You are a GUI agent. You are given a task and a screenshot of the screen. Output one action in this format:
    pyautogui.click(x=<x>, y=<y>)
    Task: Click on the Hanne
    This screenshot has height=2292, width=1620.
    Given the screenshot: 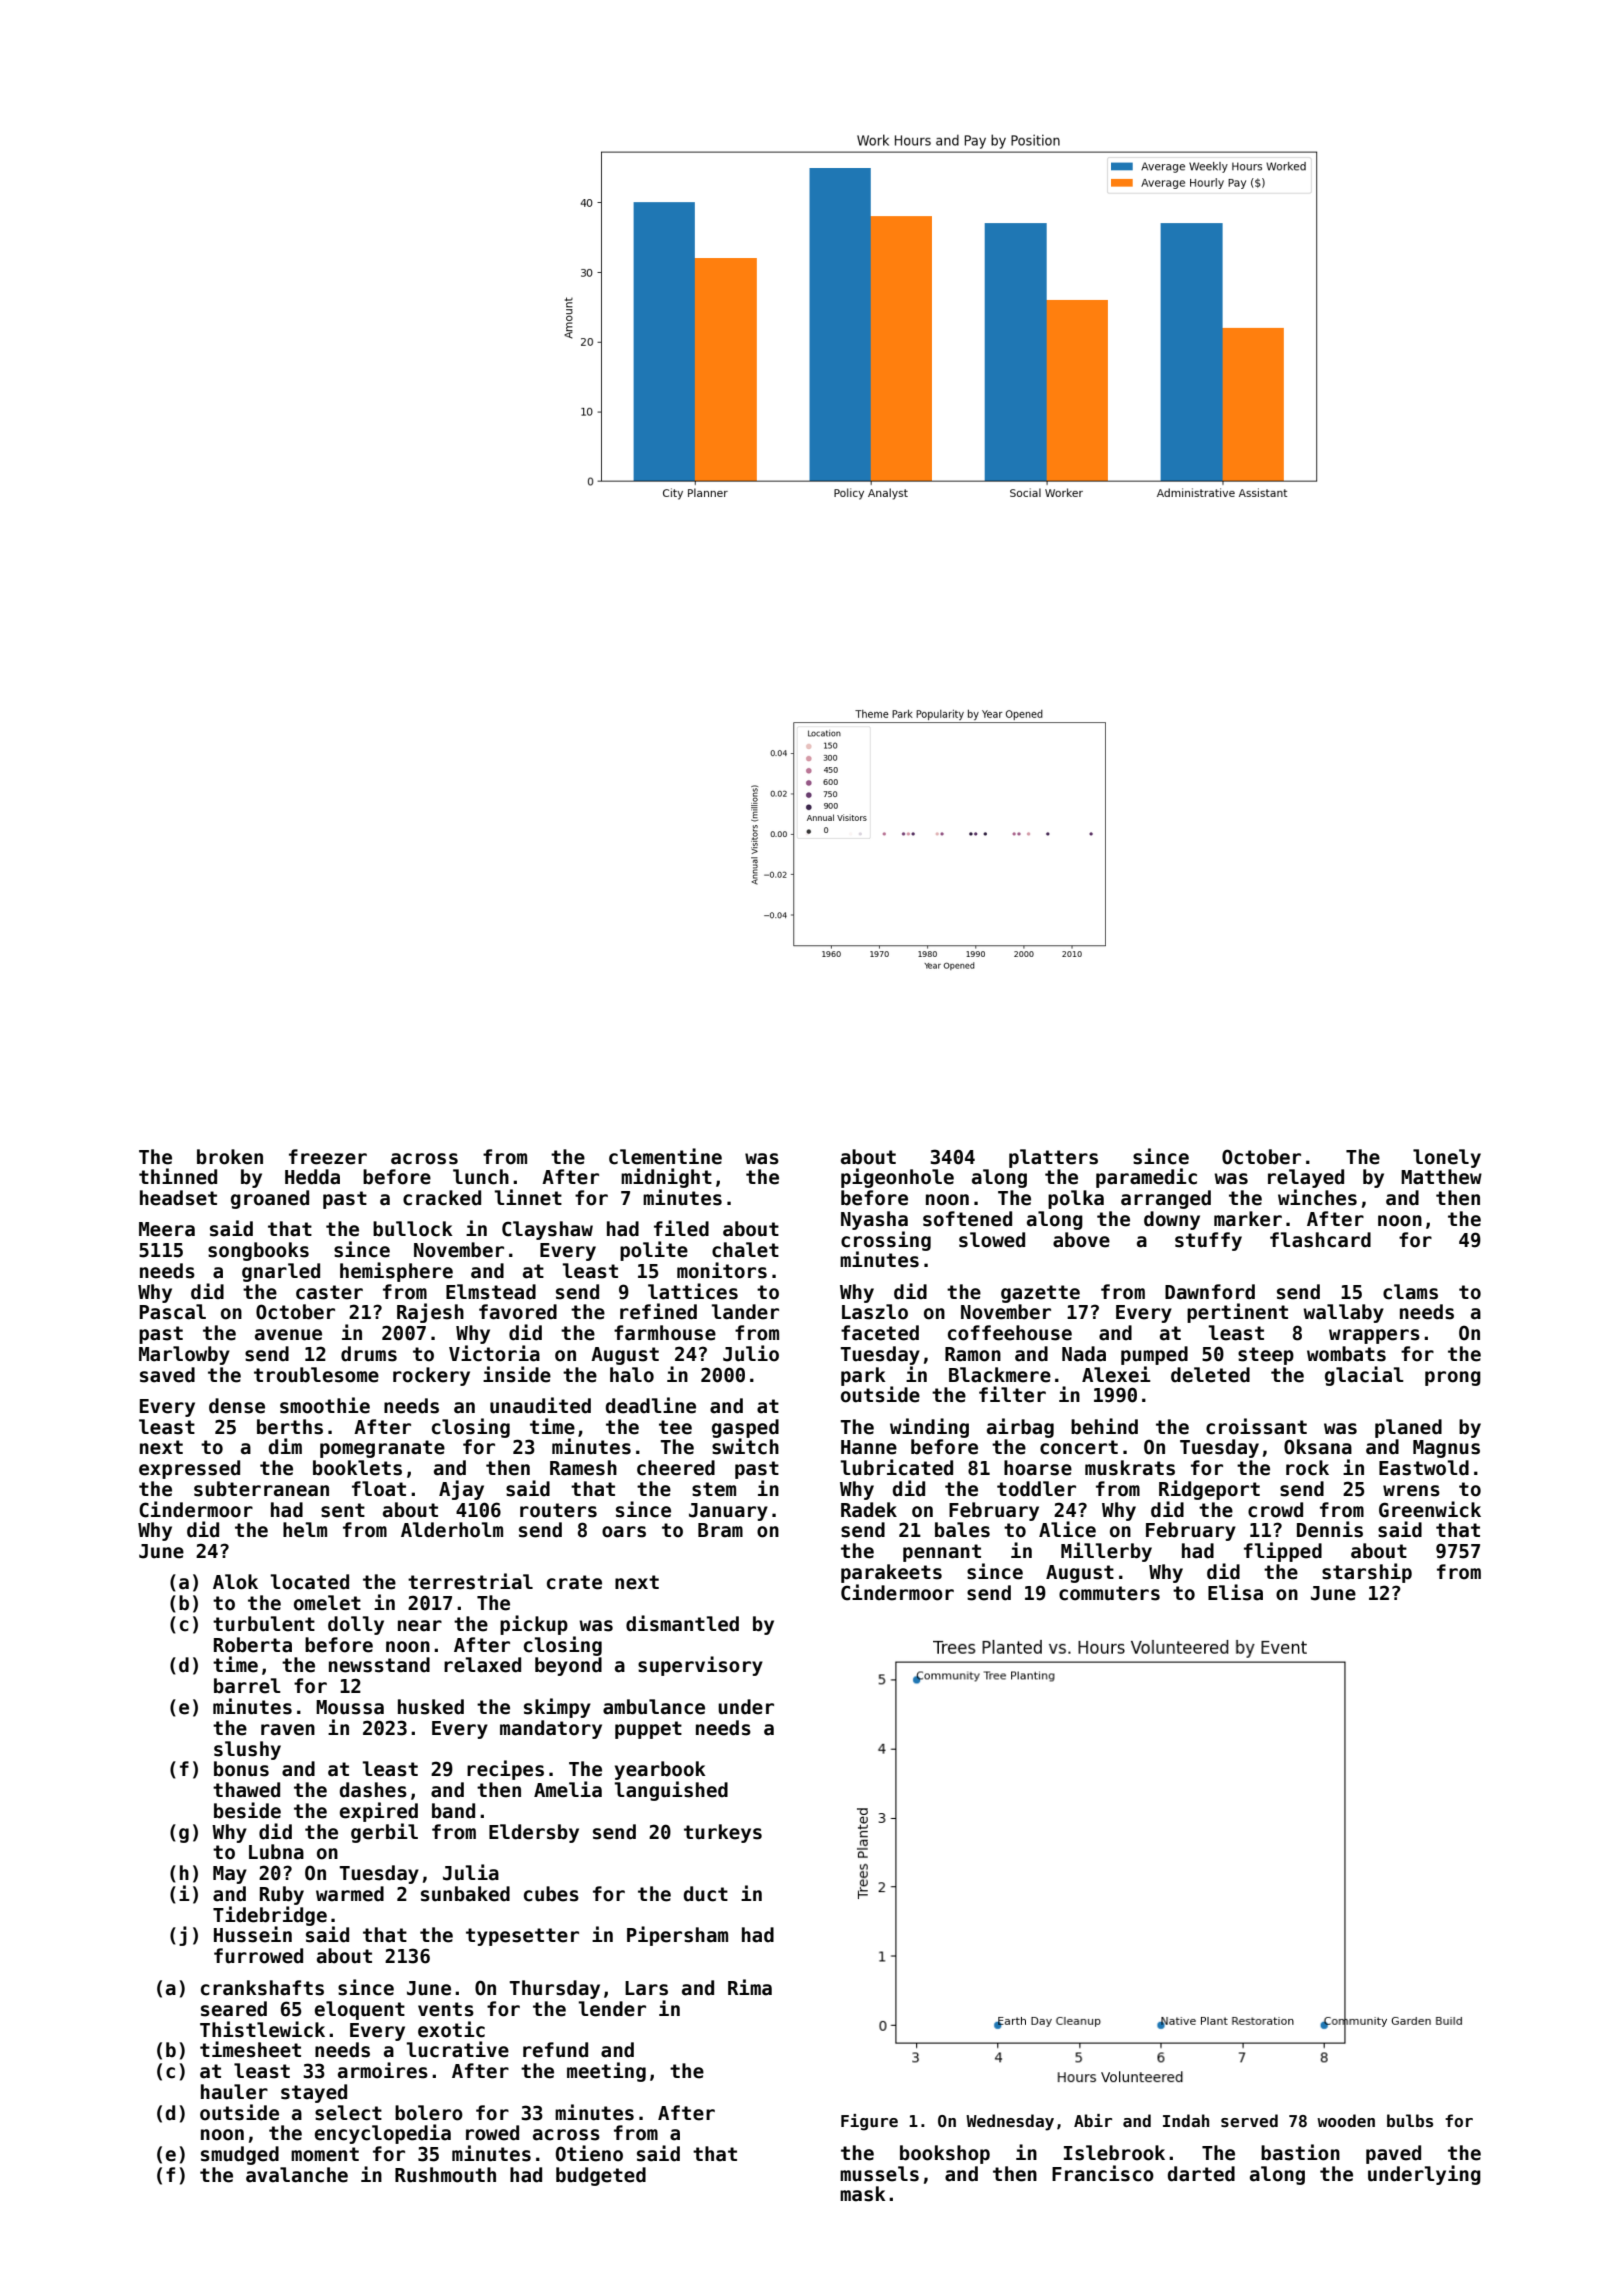 What is the action you would take?
    pyautogui.click(x=869, y=1447)
